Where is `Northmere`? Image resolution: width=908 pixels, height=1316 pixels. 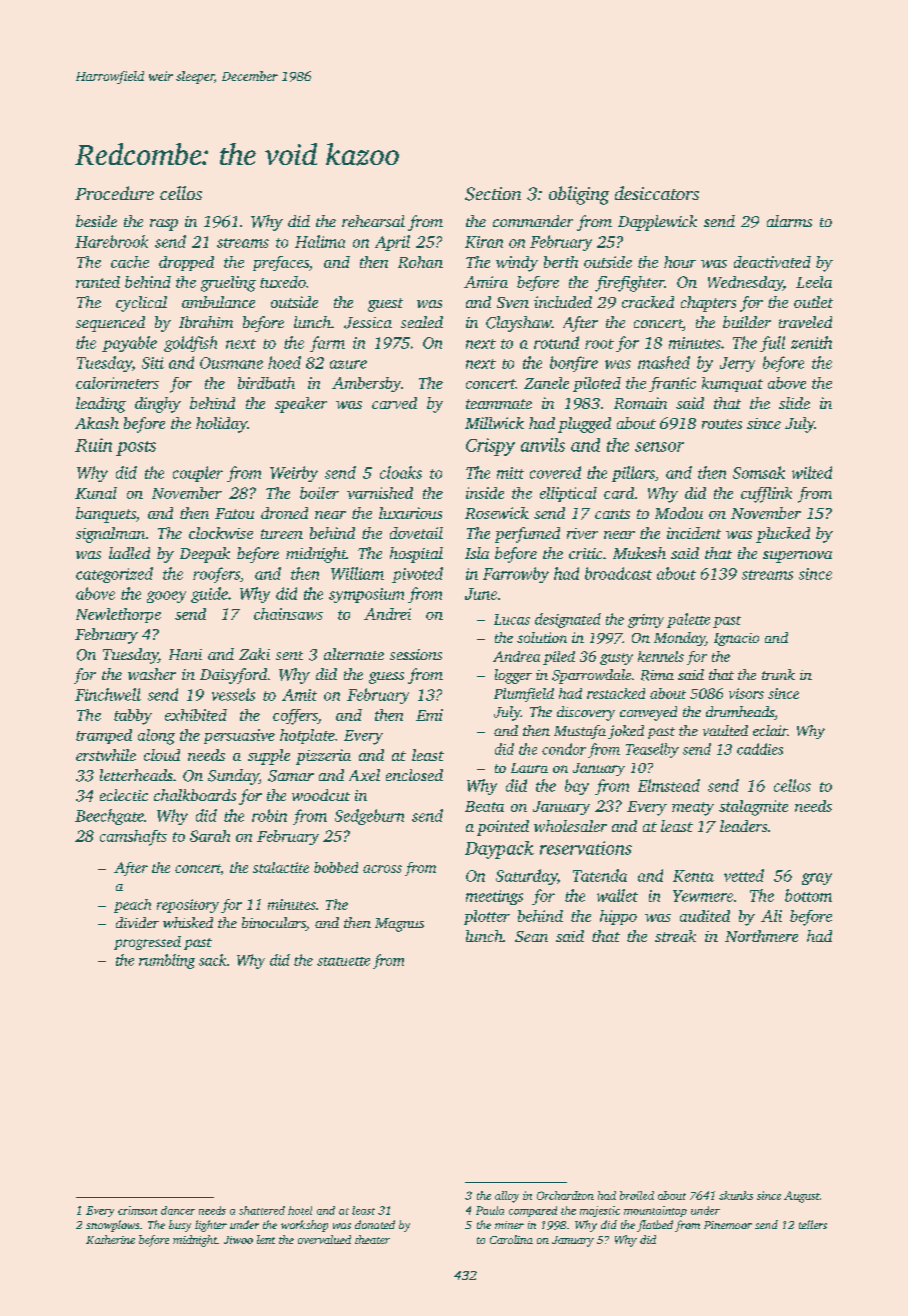 Northmere is located at coordinates (761, 936).
